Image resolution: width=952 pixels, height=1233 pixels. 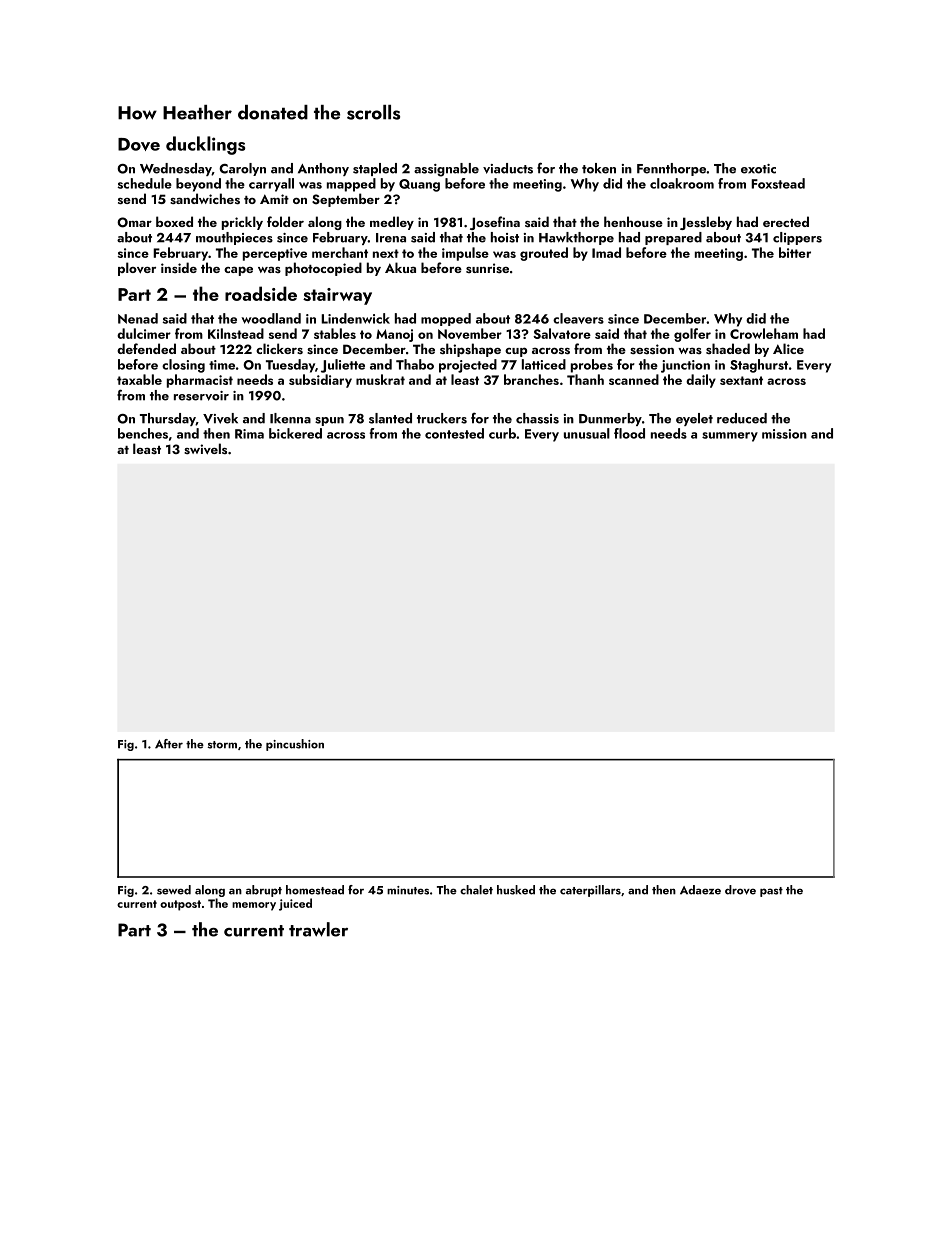 What do you see at coordinates (502, 433) in the screenshot?
I see `curb` at bounding box center [502, 433].
